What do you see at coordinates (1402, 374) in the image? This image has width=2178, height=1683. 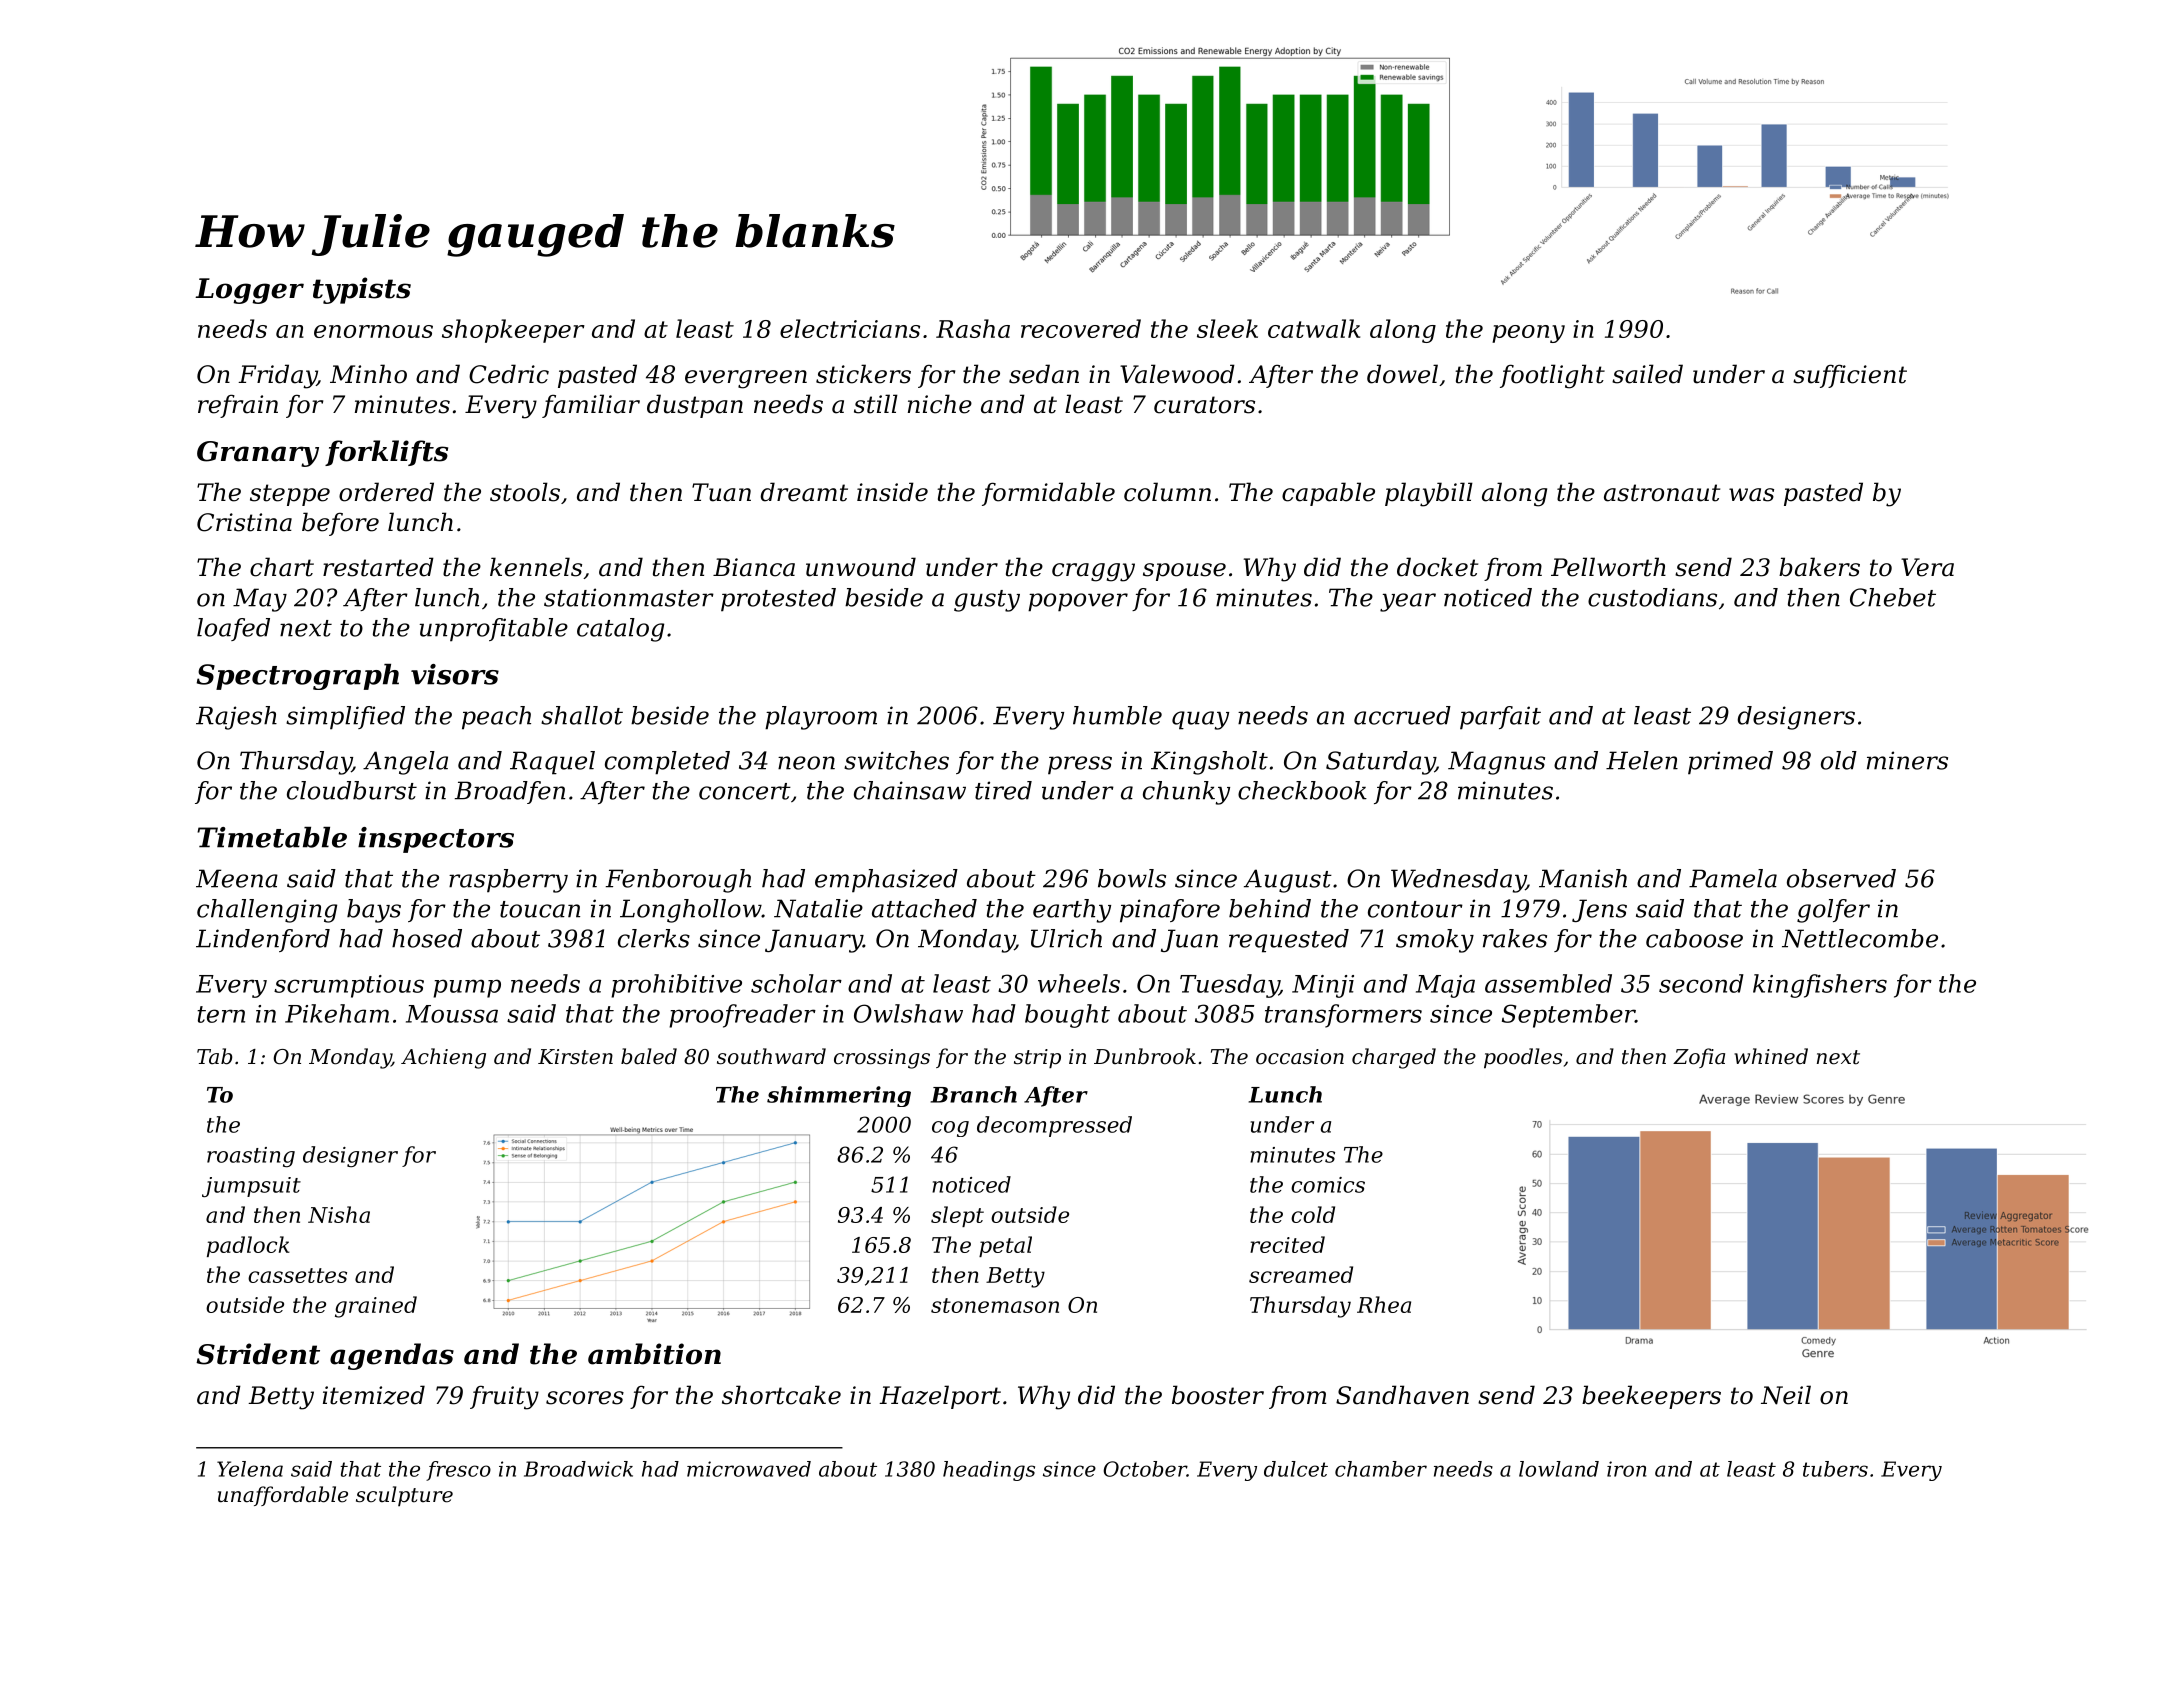 I see `dowel` at bounding box center [1402, 374].
